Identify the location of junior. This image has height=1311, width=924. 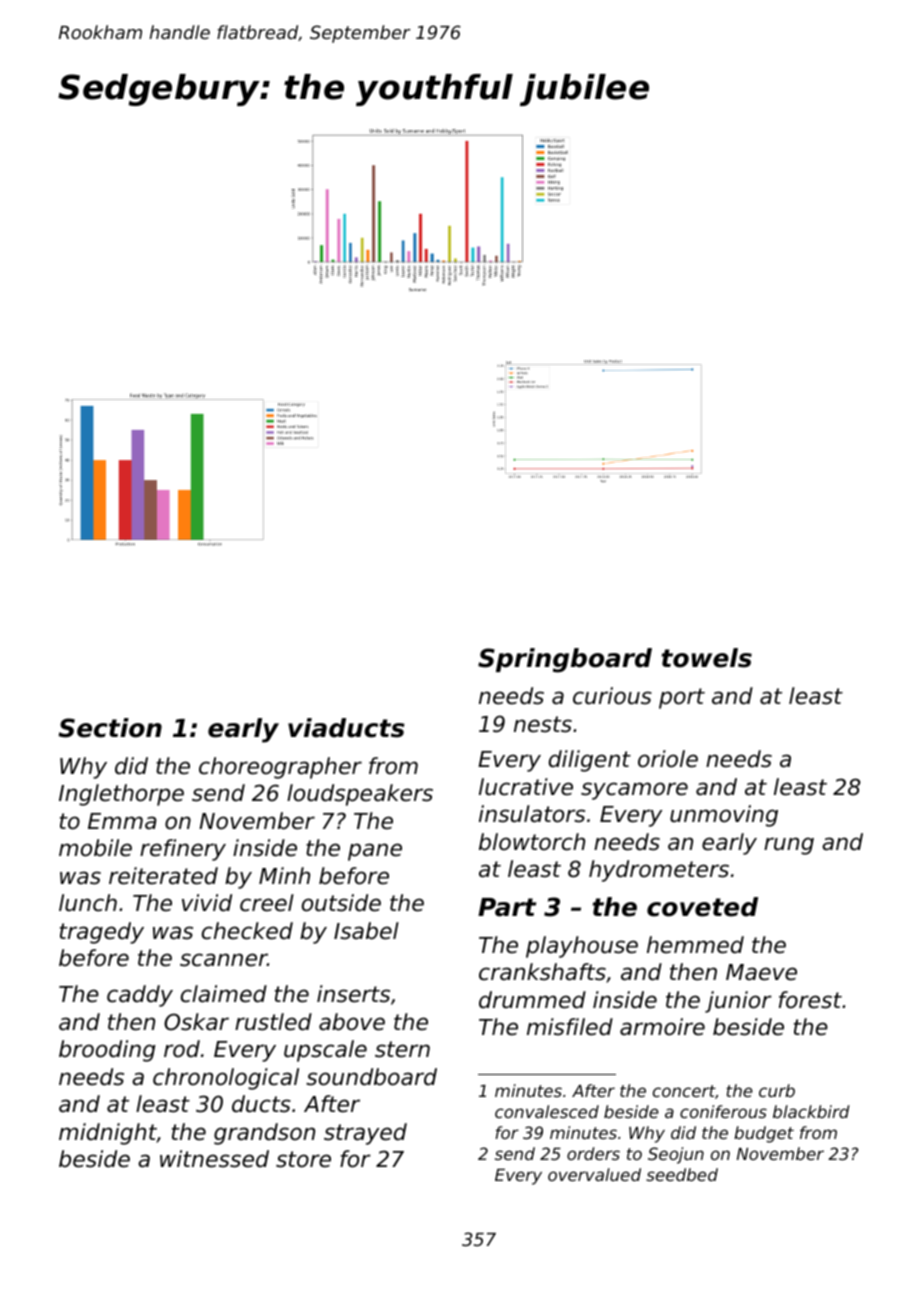
(738, 1002).
